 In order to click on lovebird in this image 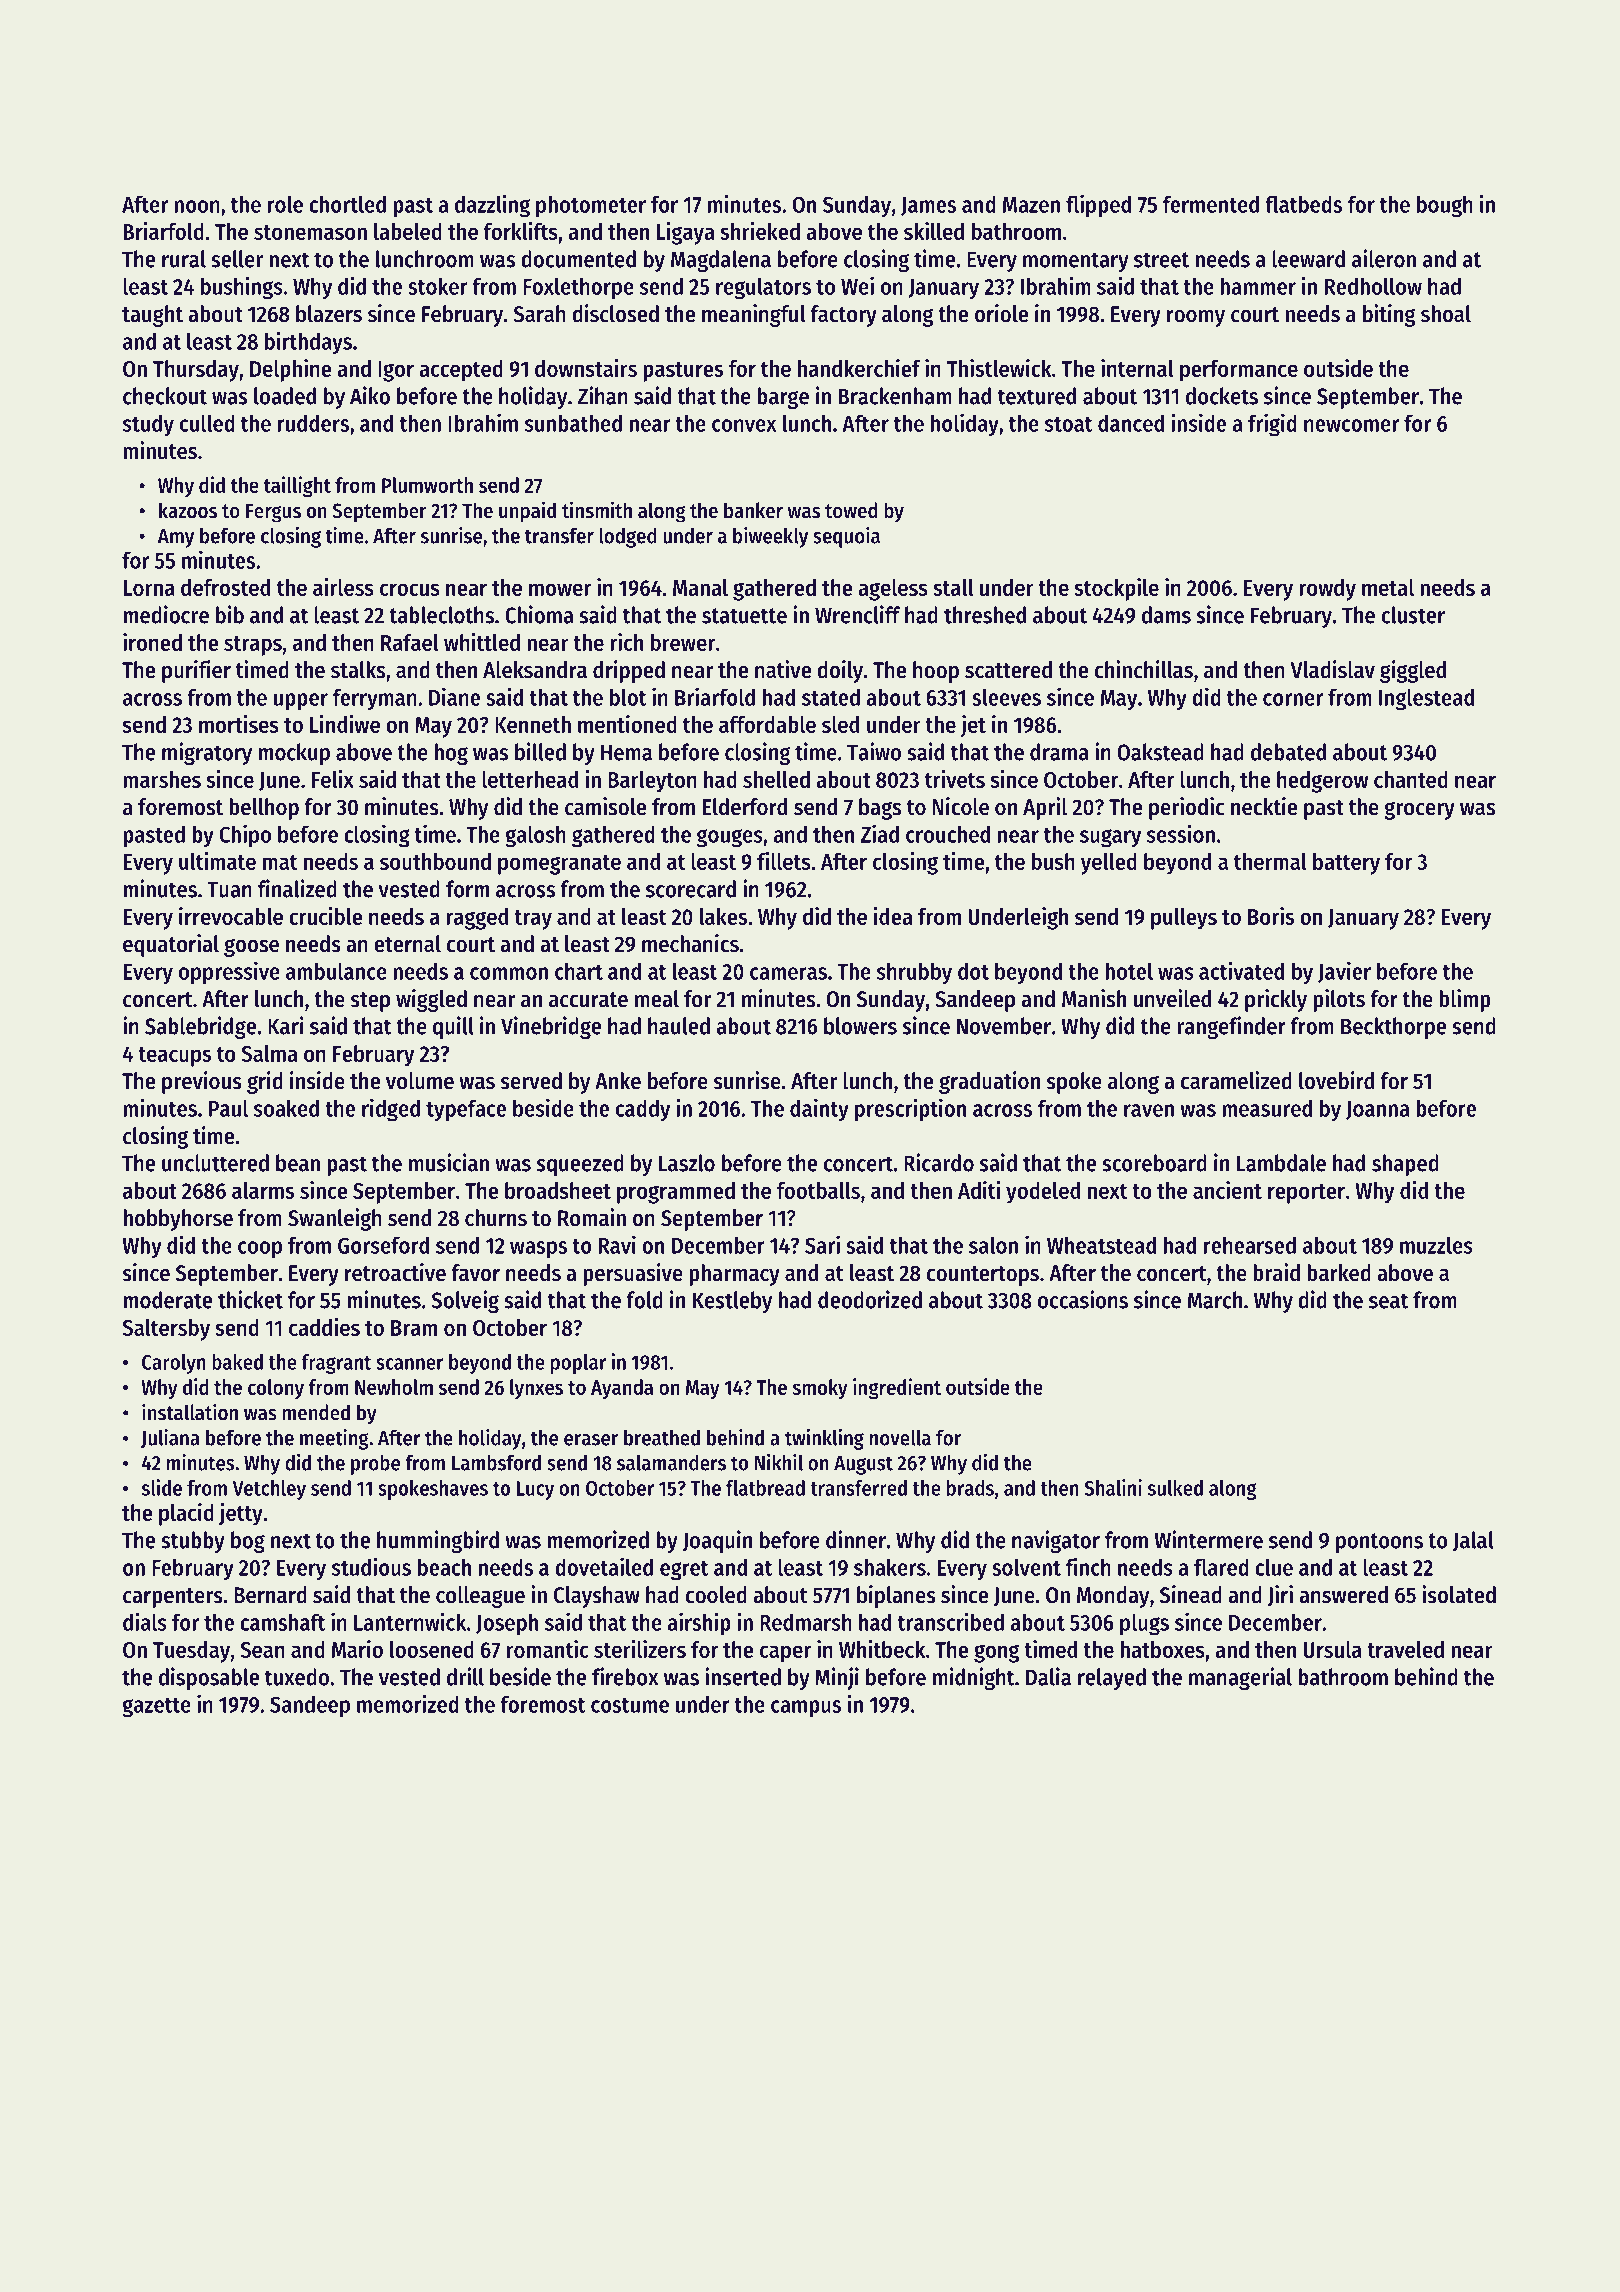, I will do `click(1336, 1080)`.
